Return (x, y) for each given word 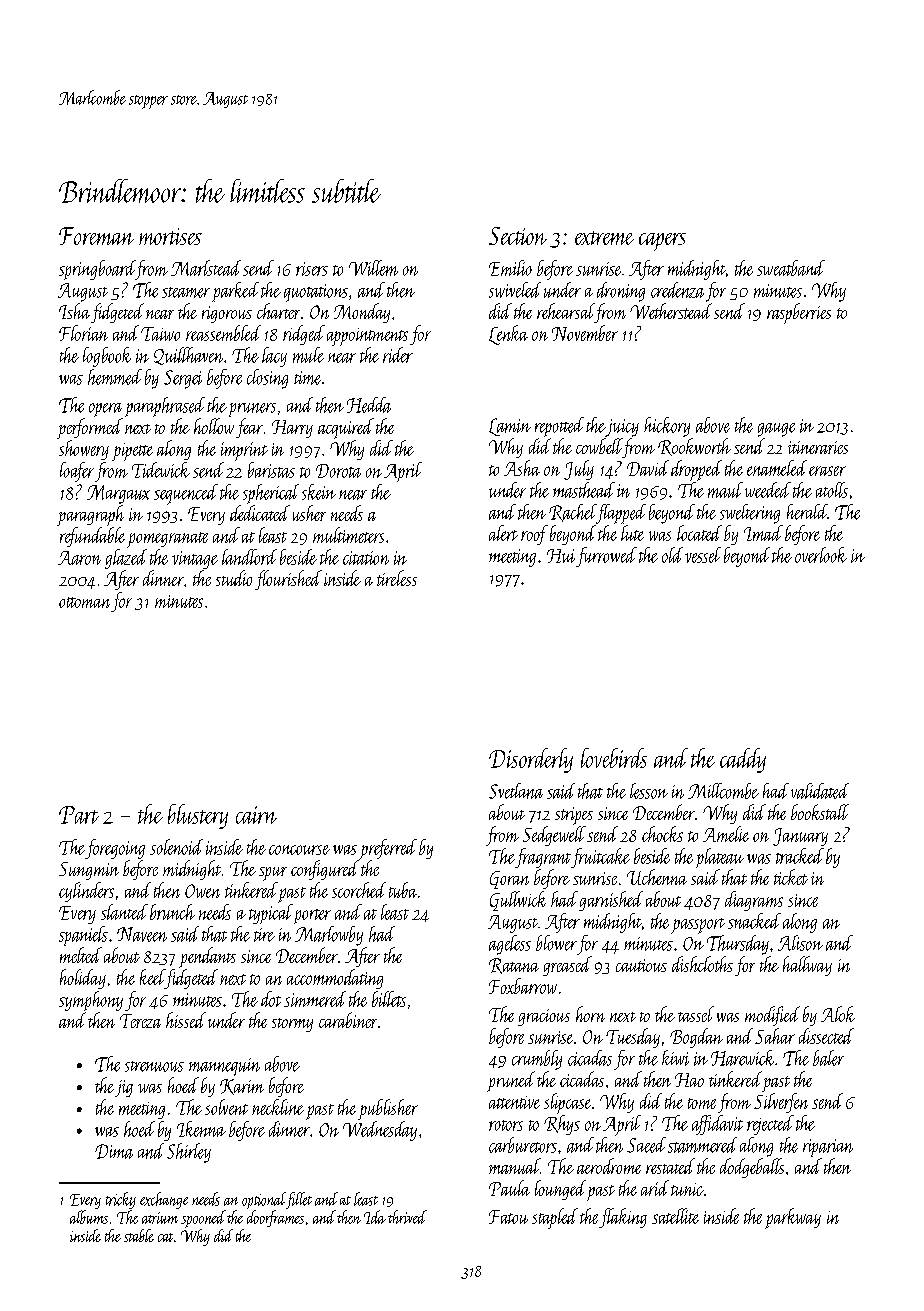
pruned (511, 1081)
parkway (793, 1218)
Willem (373, 268)
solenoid (176, 847)
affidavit (717, 1125)
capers (662, 242)
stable (139, 1235)
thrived (407, 1217)
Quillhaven (188, 356)
